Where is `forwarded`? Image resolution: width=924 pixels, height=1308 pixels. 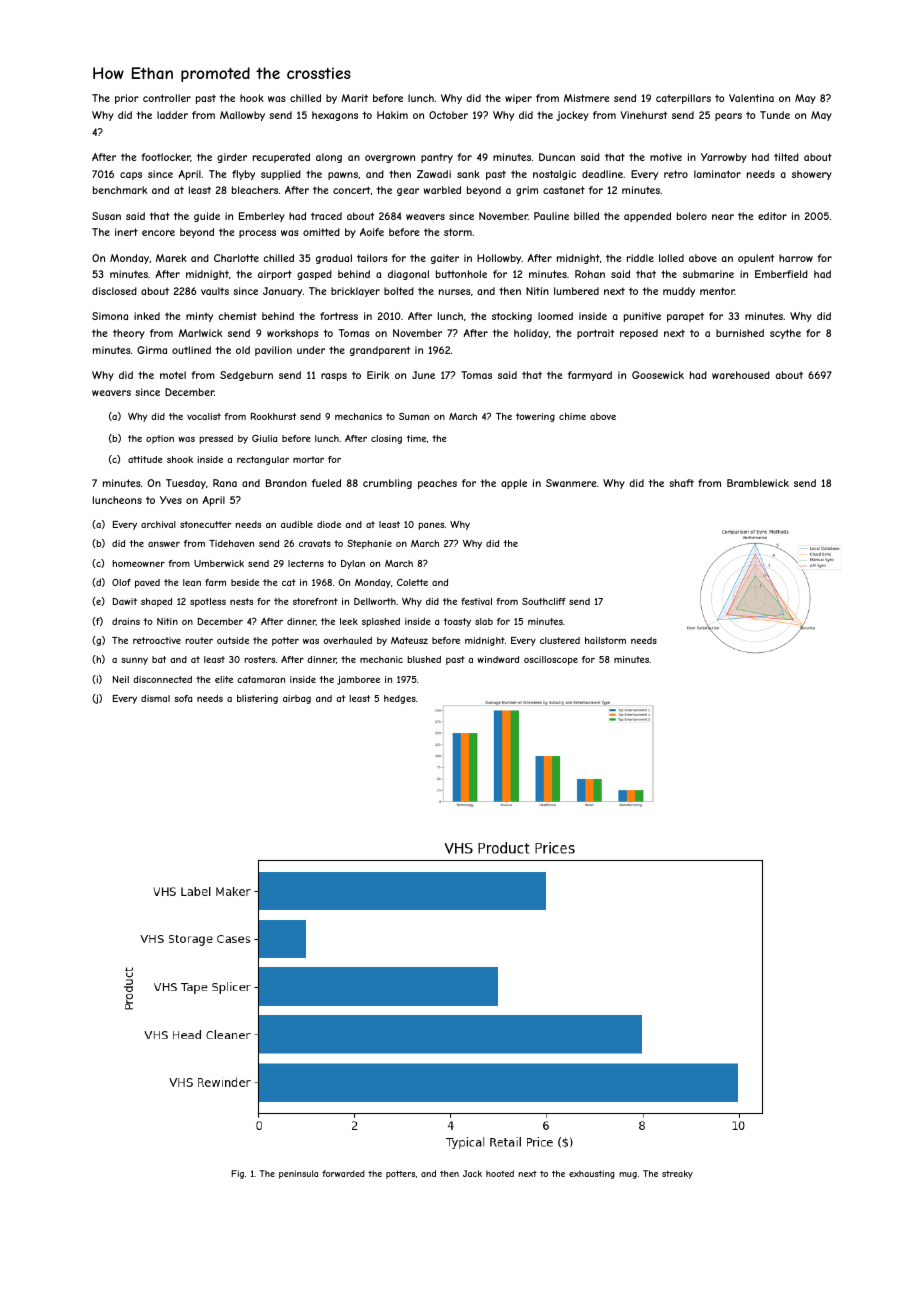
forwarded is located at coordinates (343, 1173).
